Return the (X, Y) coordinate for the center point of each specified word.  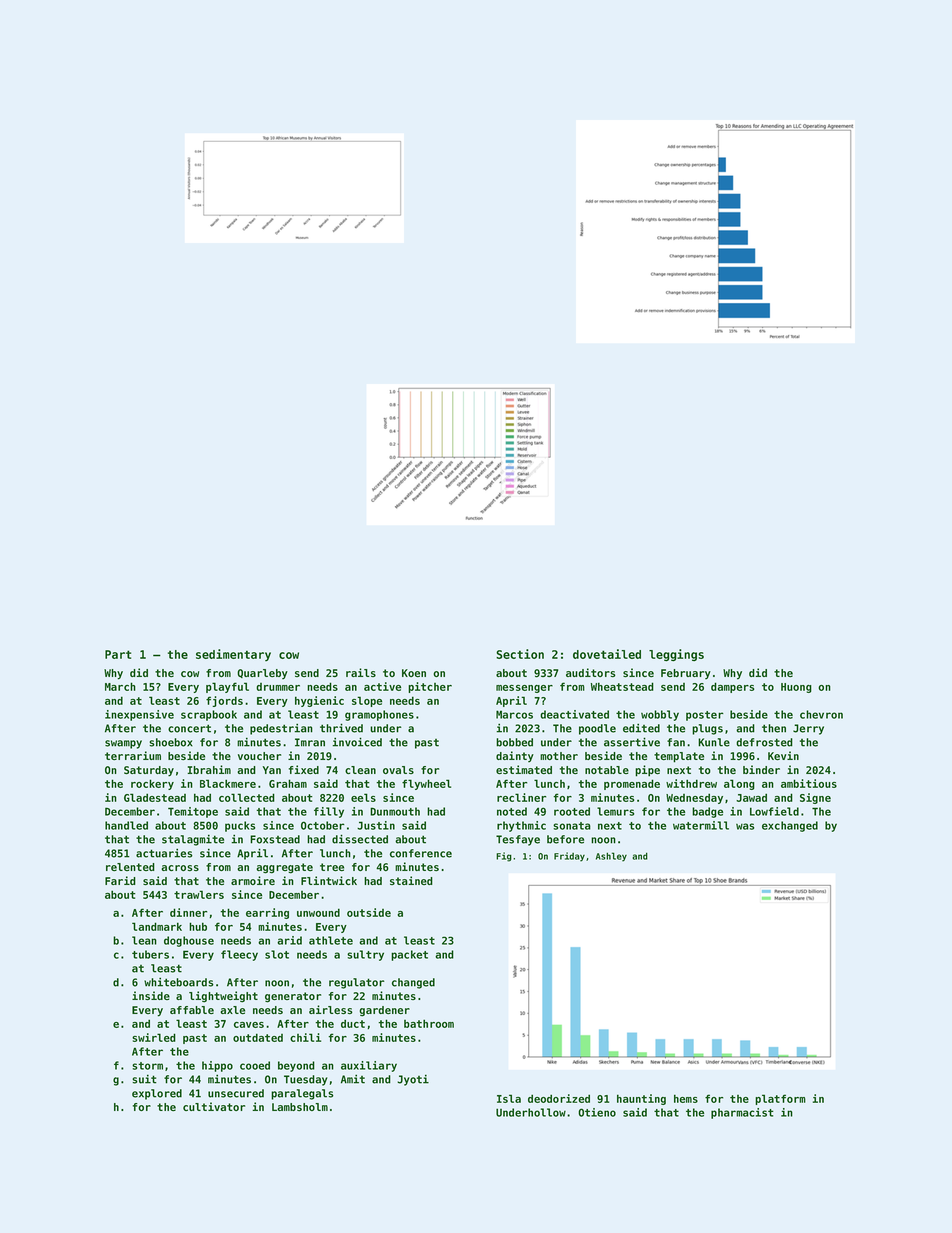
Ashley (611, 857)
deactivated (574, 714)
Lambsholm (300, 1107)
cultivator (214, 1106)
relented (130, 867)
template (679, 757)
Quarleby (262, 674)
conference (421, 853)
